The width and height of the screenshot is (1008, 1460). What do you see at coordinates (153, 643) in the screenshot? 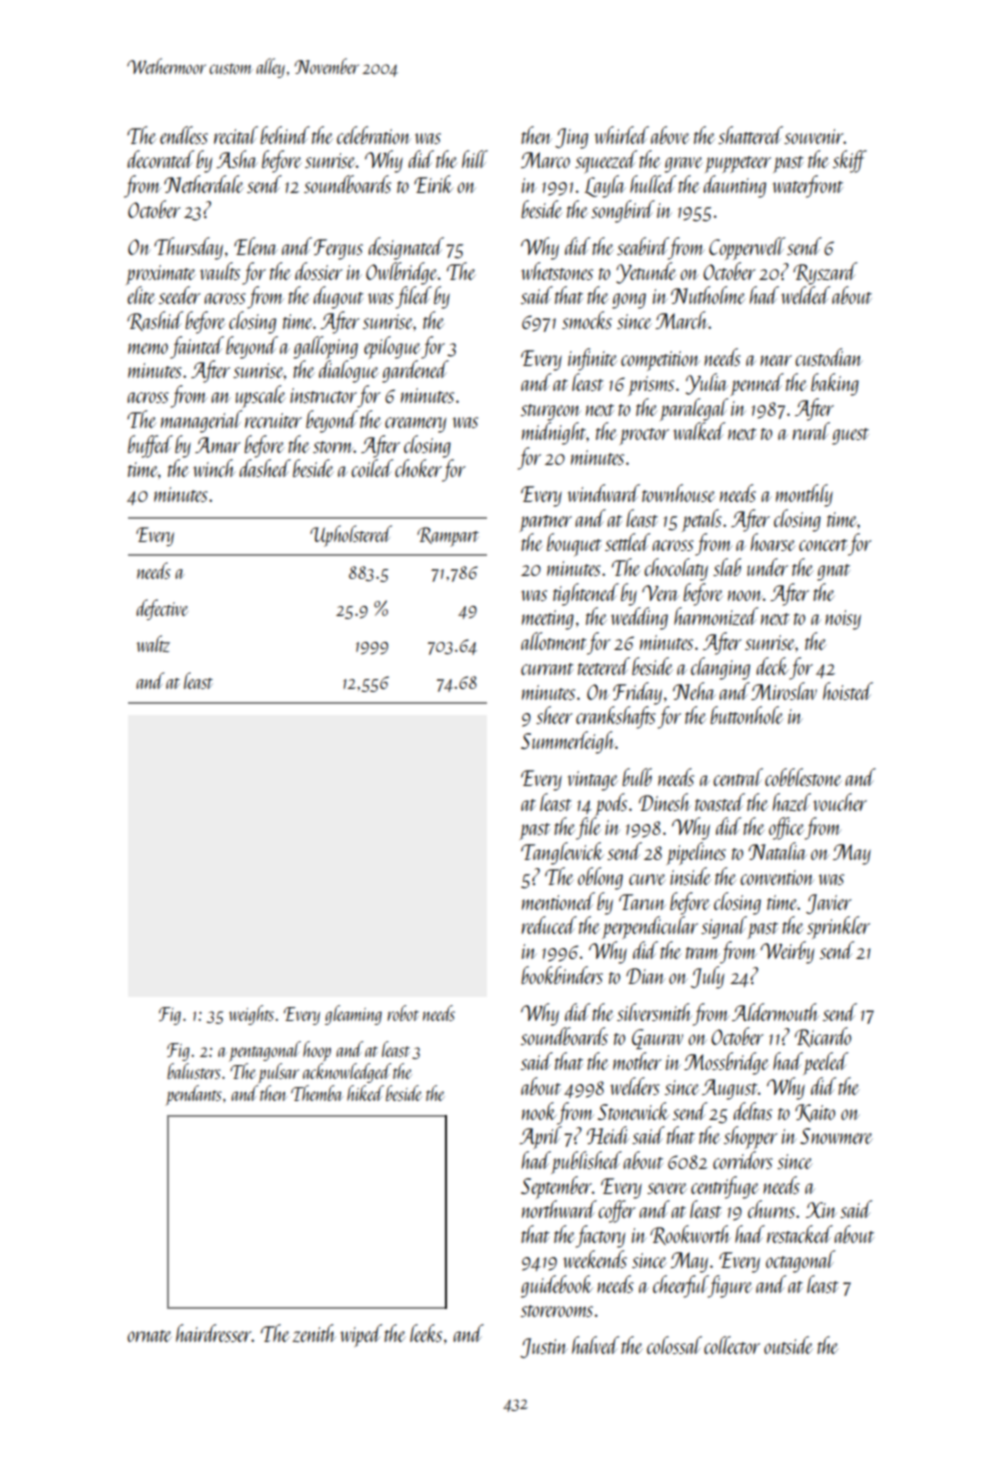
I see `waltz` at bounding box center [153, 643].
